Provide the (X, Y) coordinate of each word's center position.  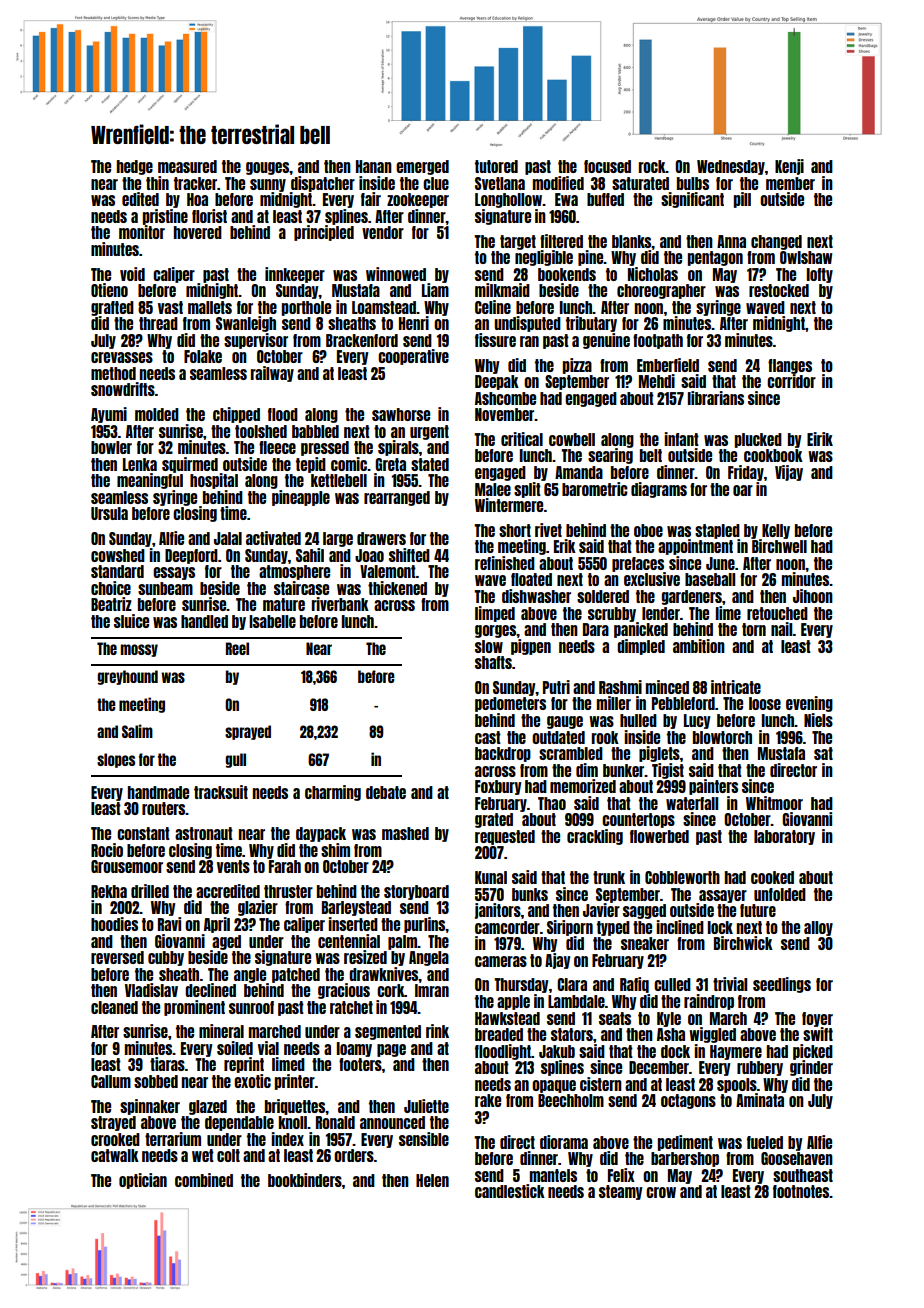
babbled (315, 431)
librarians (716, 398)
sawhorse (401, 414)
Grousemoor (127, 866)
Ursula (109, 513)
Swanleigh (246, 324)
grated (494, 820)
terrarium (173, 1139)
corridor (791, 381)
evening (809, 704)
